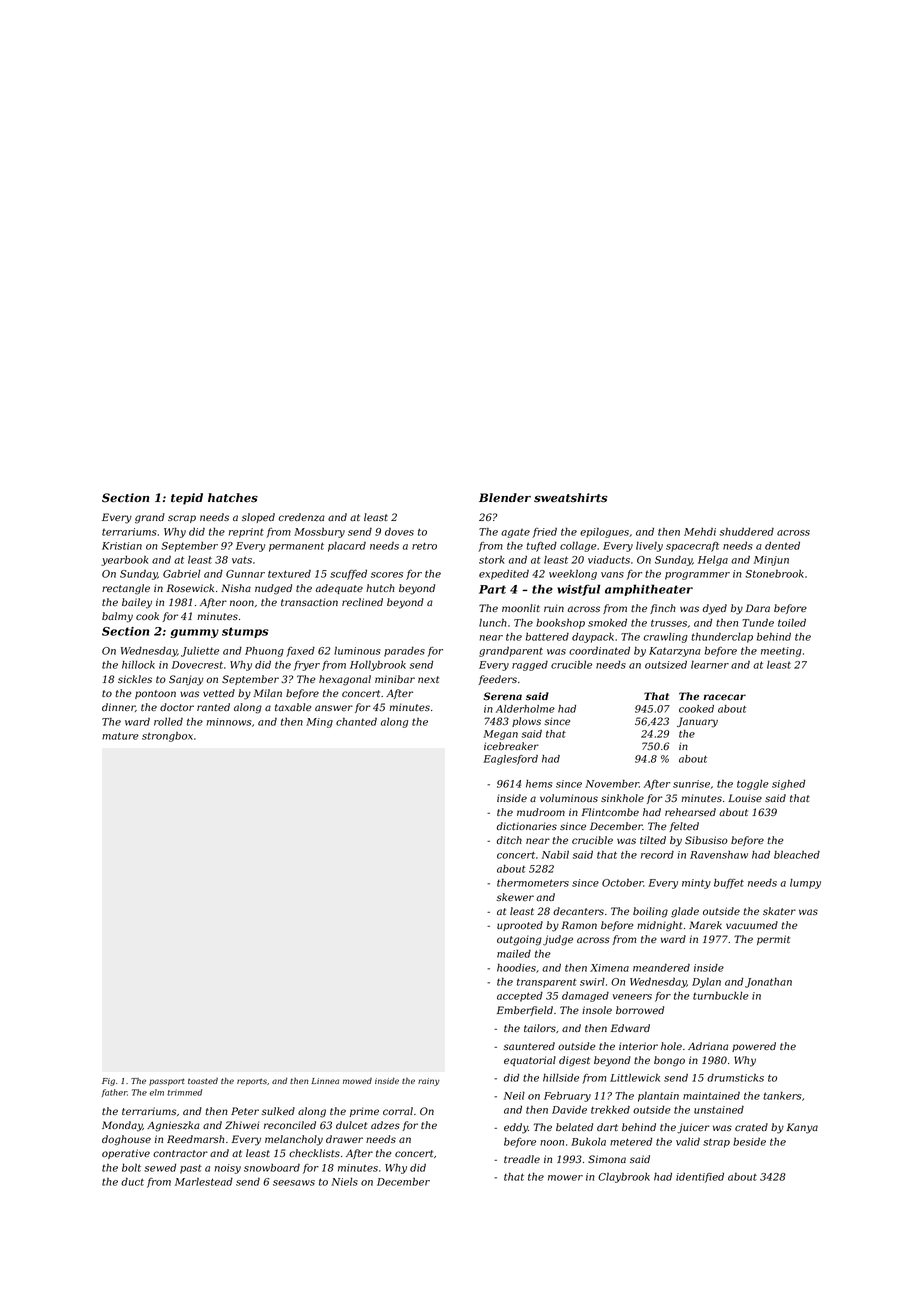 Image resolution: width=924 pixels, height=1308 pixels. Describe the element at coordinates (108, 1082) in the screenshot. I see `Fig` at that location.
